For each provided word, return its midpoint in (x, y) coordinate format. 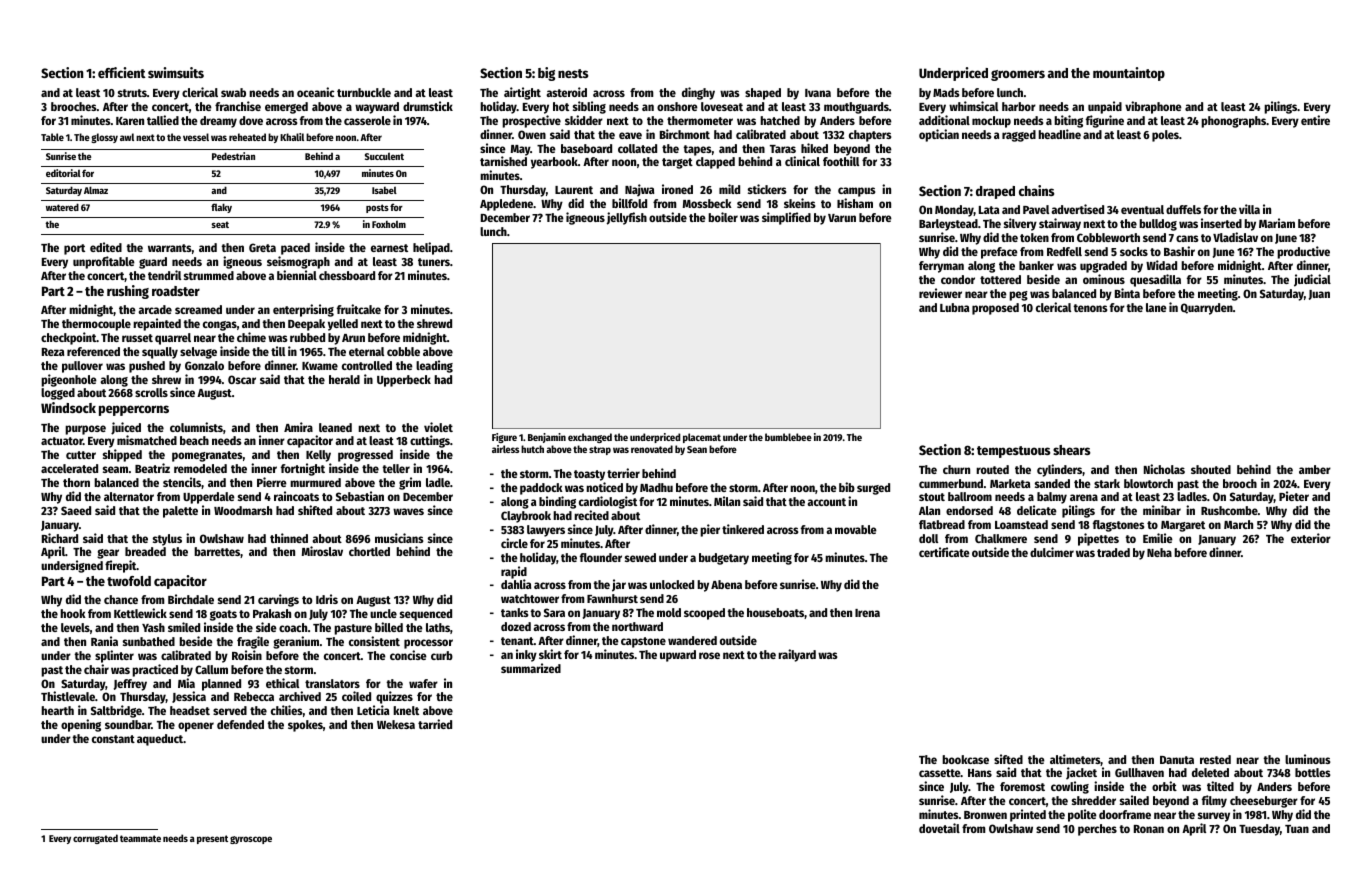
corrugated (95, 839)
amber (1315, 469)
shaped (763, 94)
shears (1071, 450)
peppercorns (134, 410)
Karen (130, 121)
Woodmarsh (243, 510)
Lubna (954, 307)
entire (1315, 120)
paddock (541, 489)
